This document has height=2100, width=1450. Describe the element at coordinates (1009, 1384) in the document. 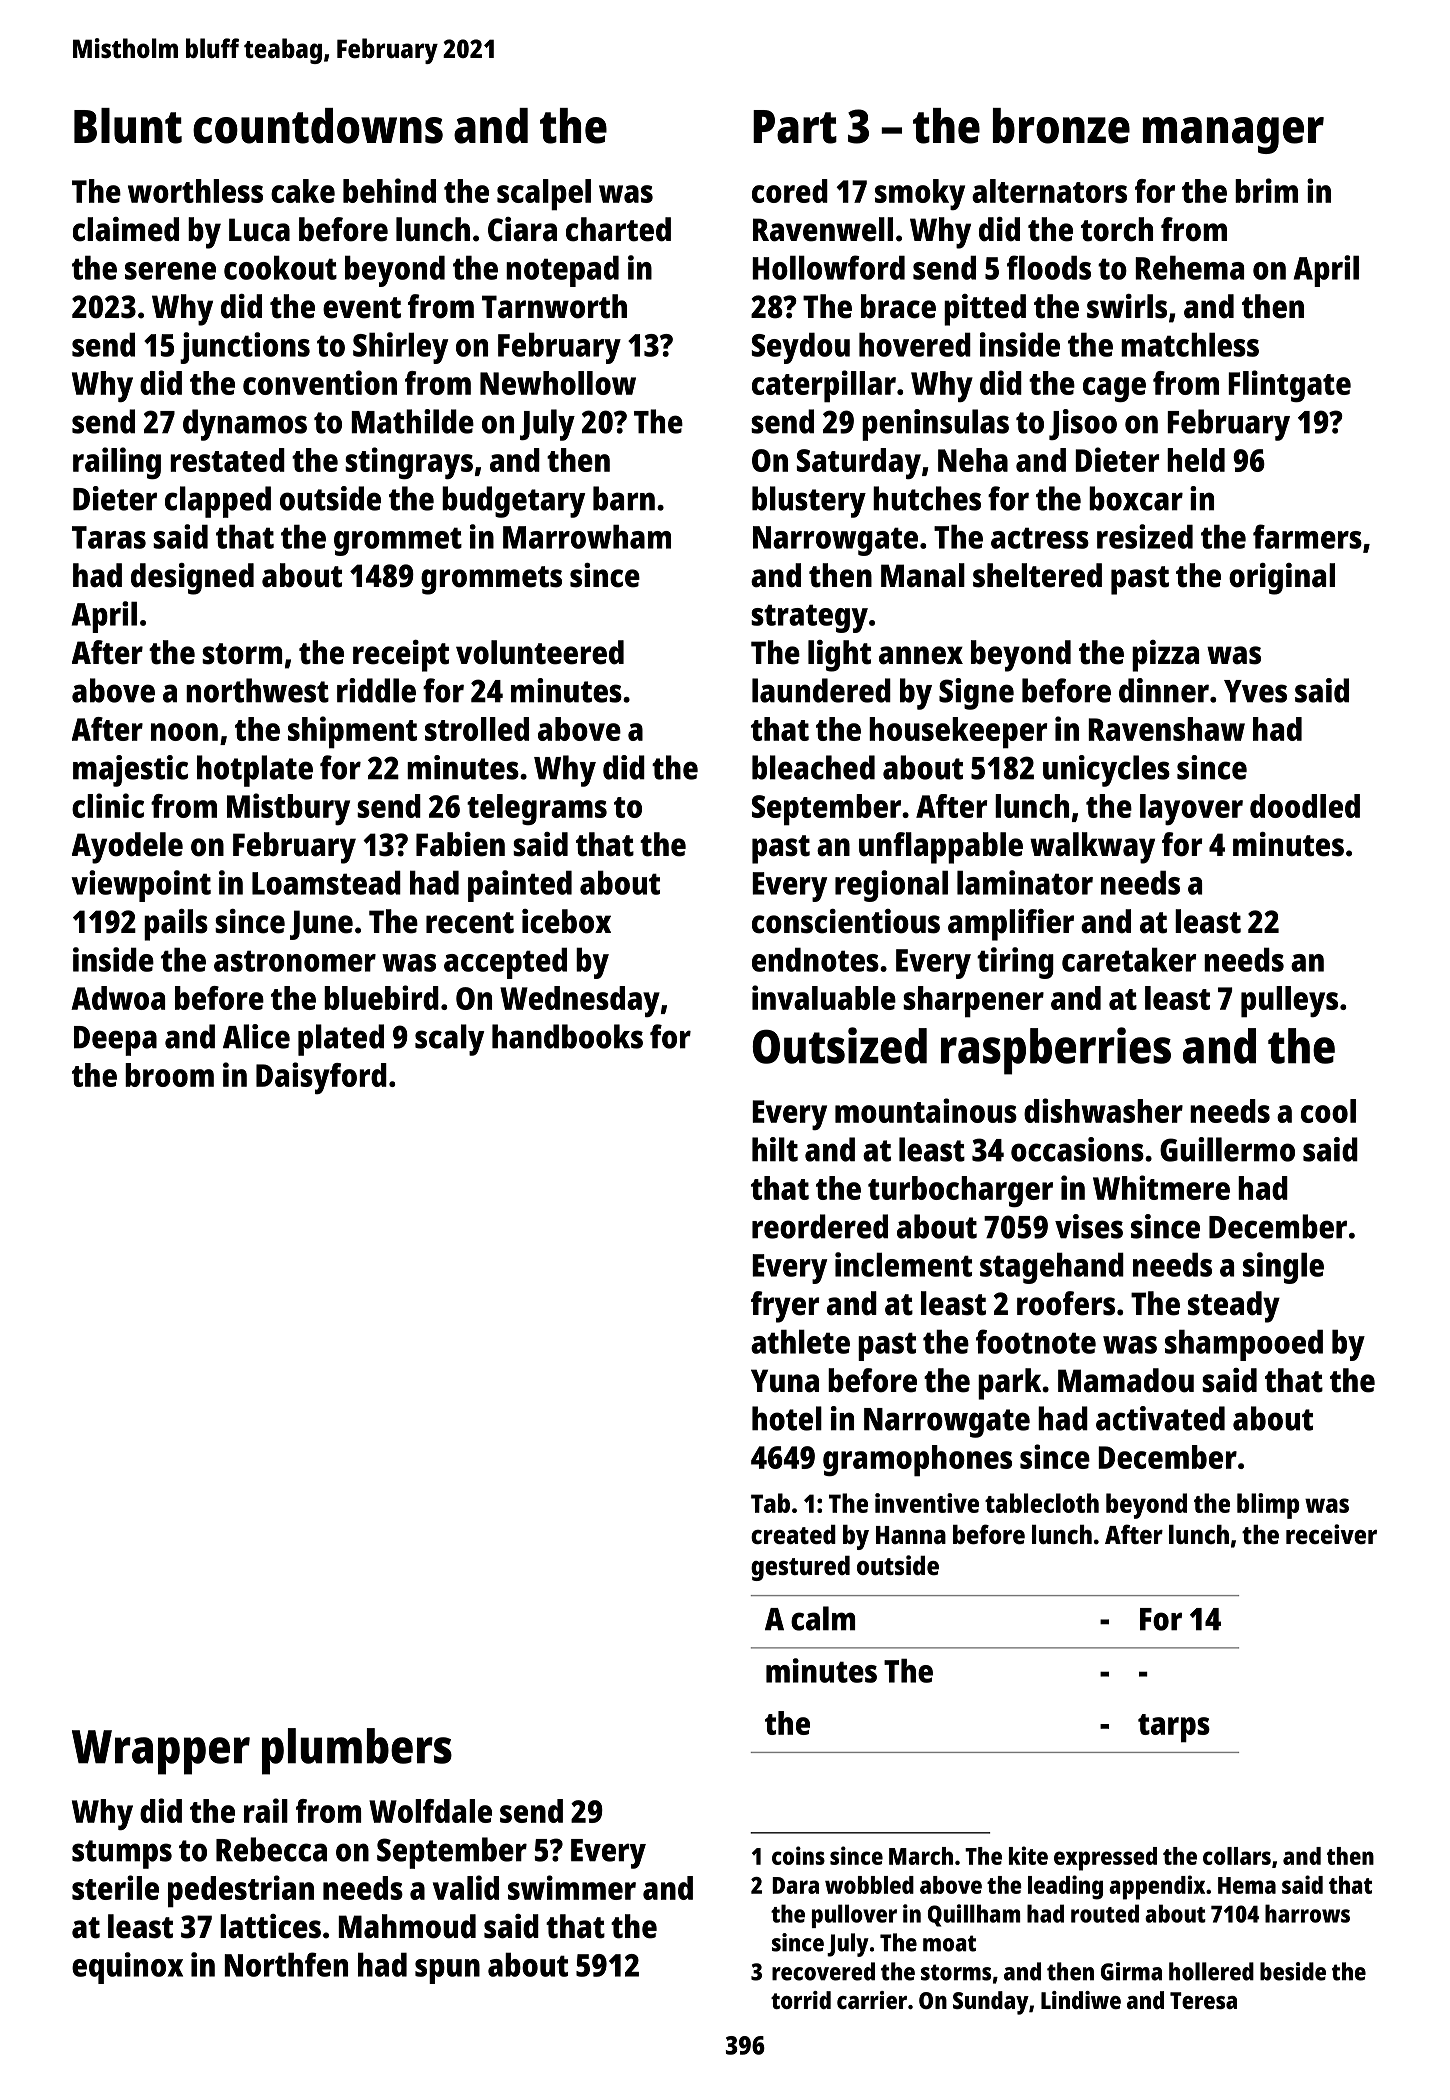

I see `park` at that location.
